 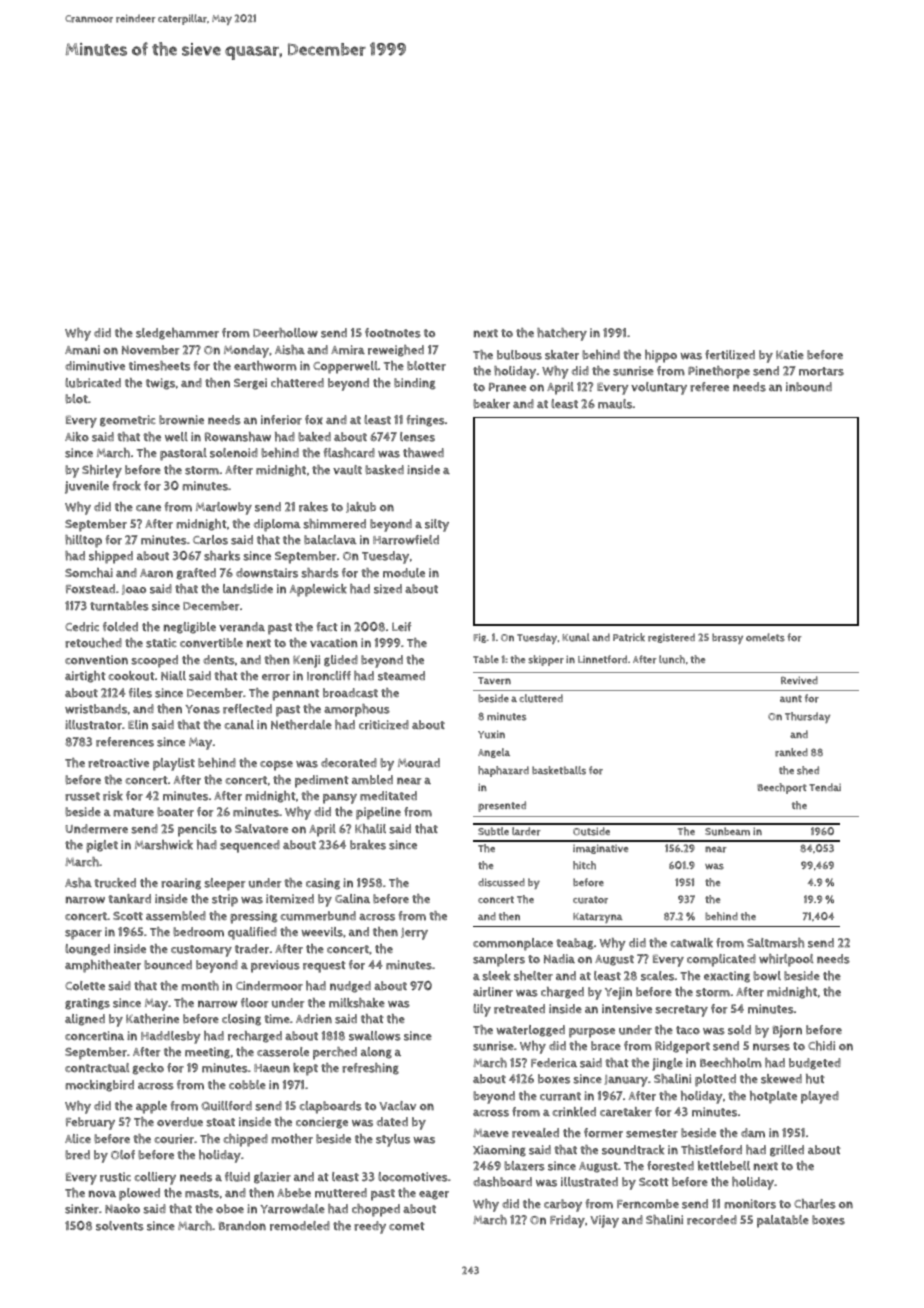 What do you see at coordinates (176, 916) in the screenshot?
I see `assembled` at bounding box center [176, 916].
